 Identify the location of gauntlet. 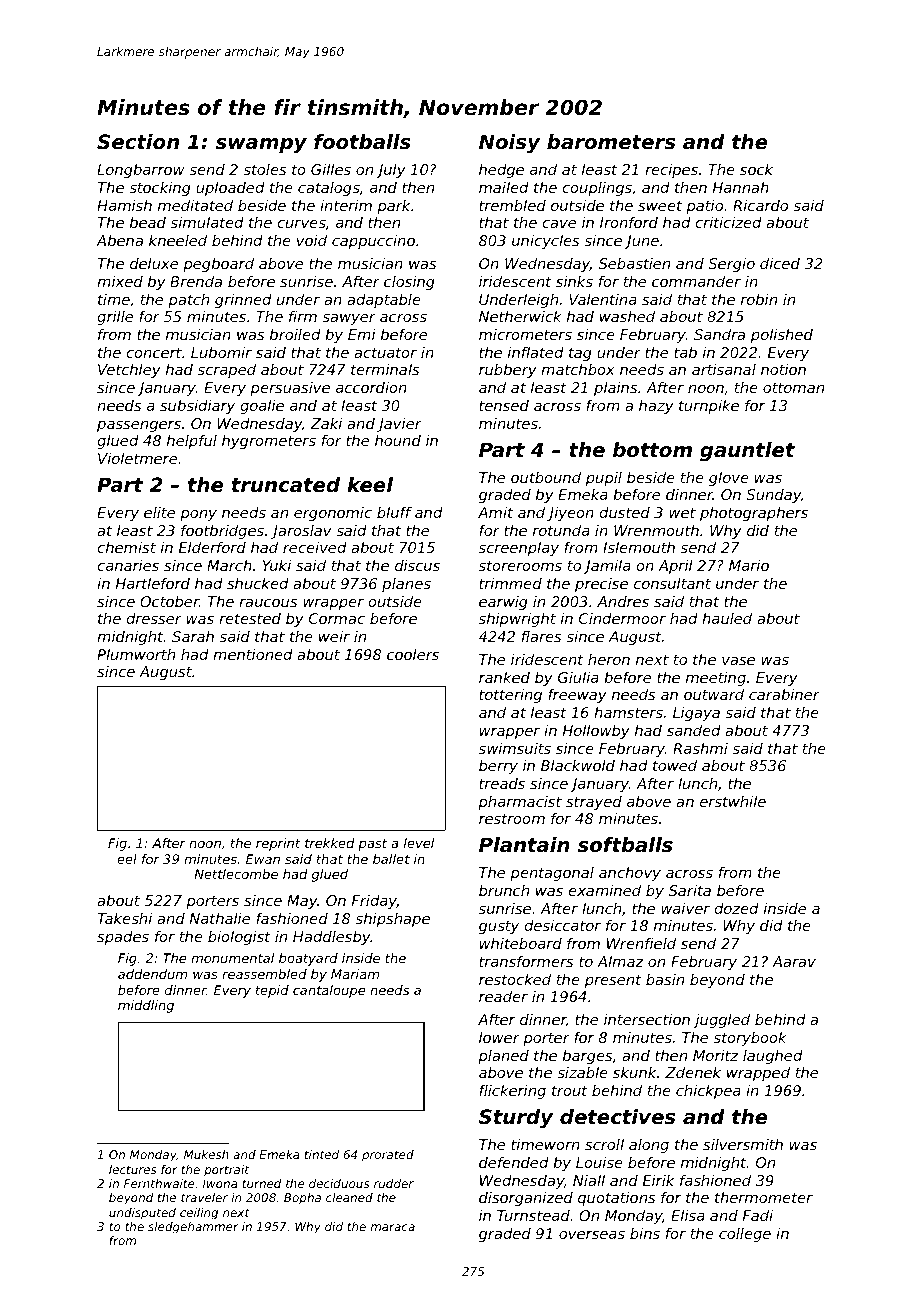
(747, 451).
